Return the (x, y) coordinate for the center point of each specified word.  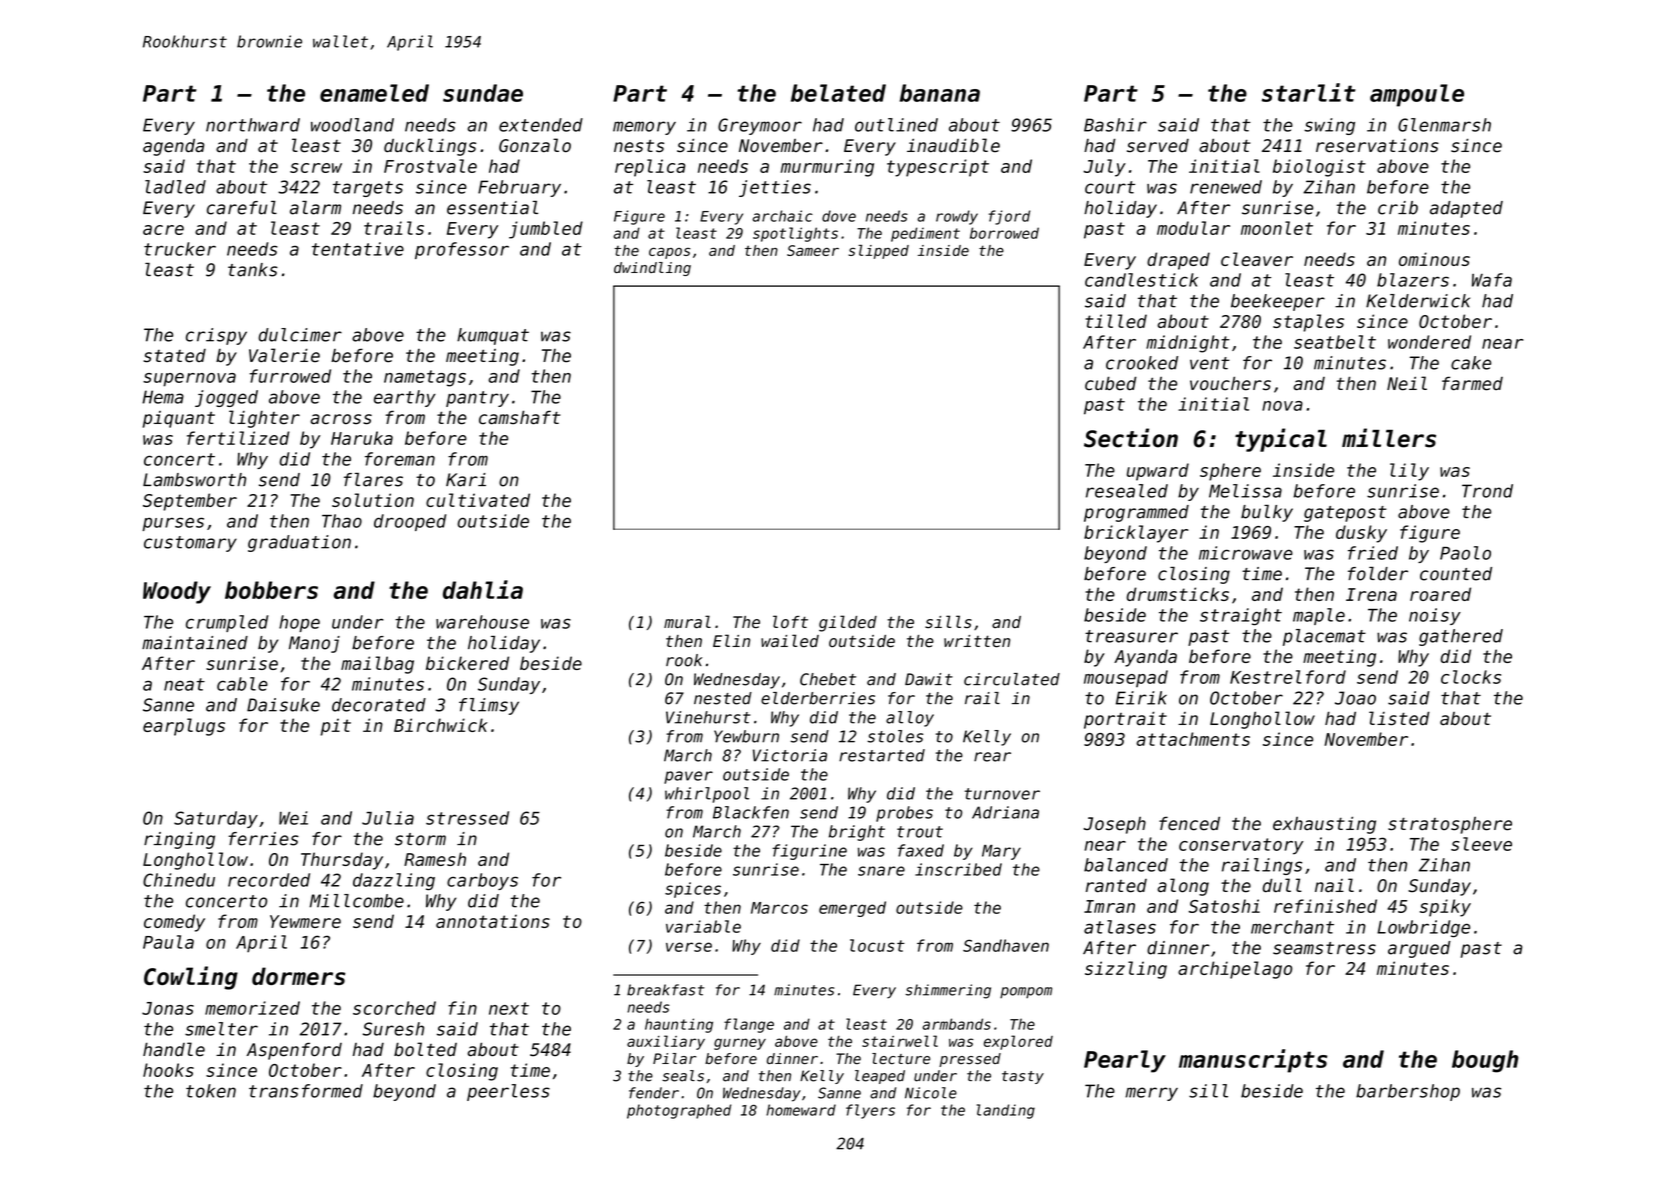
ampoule (1417, 95)
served (1158, 146)
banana (940, 93)
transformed (306, 1091)
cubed (1111, 383)
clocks (1471, 677)
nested (723, 698)
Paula (168, 942)
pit (335, 727)
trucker (180, 249)
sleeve (1481, 844)
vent (1210, 363)
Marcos (779, 908)
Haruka (362, 438)
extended (541, 125)
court (1110, 187)
